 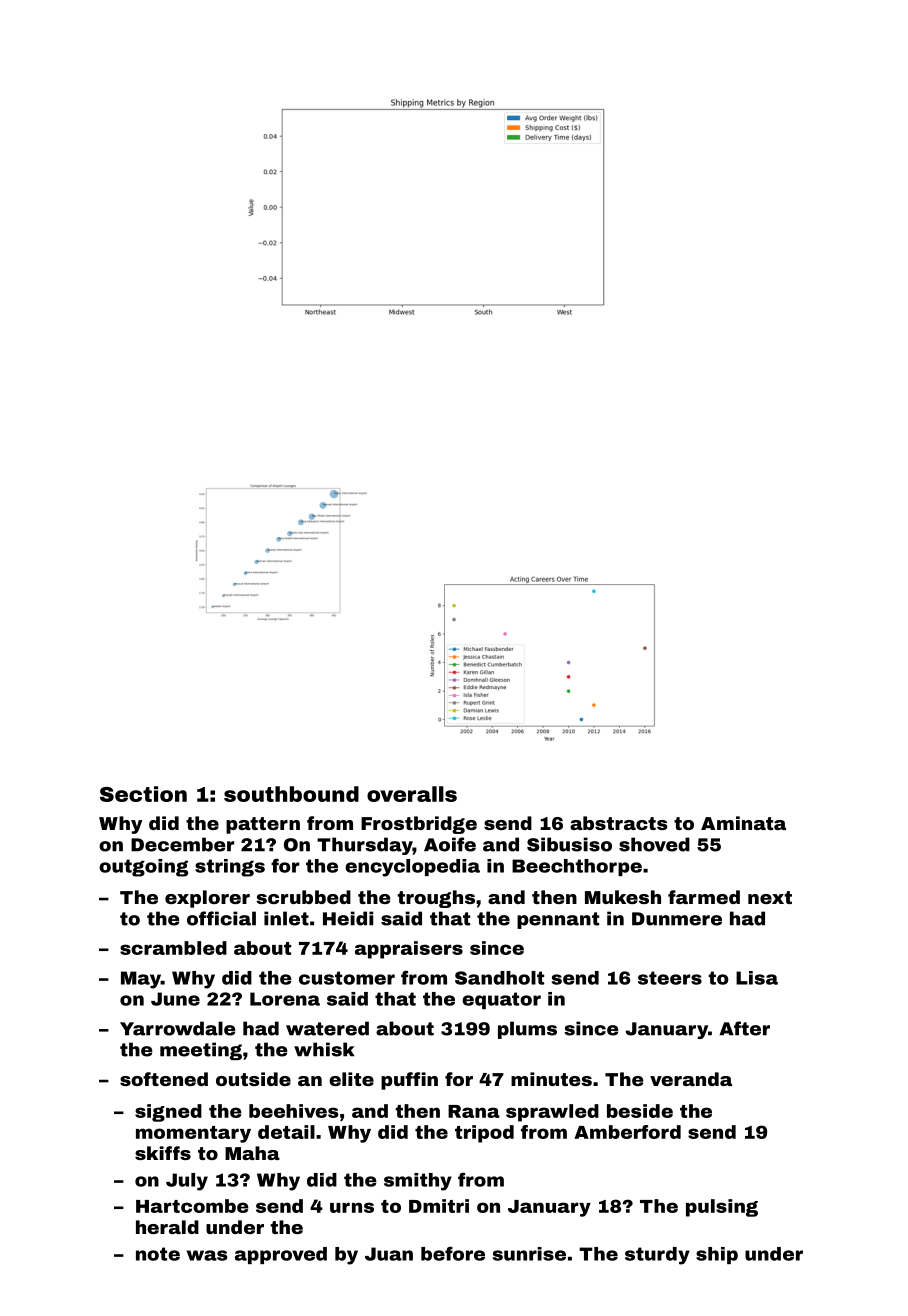 What do you see at coordinates (619, 823) in the screenshot?
I see `abstracts` at bounding box center [619, 823].
